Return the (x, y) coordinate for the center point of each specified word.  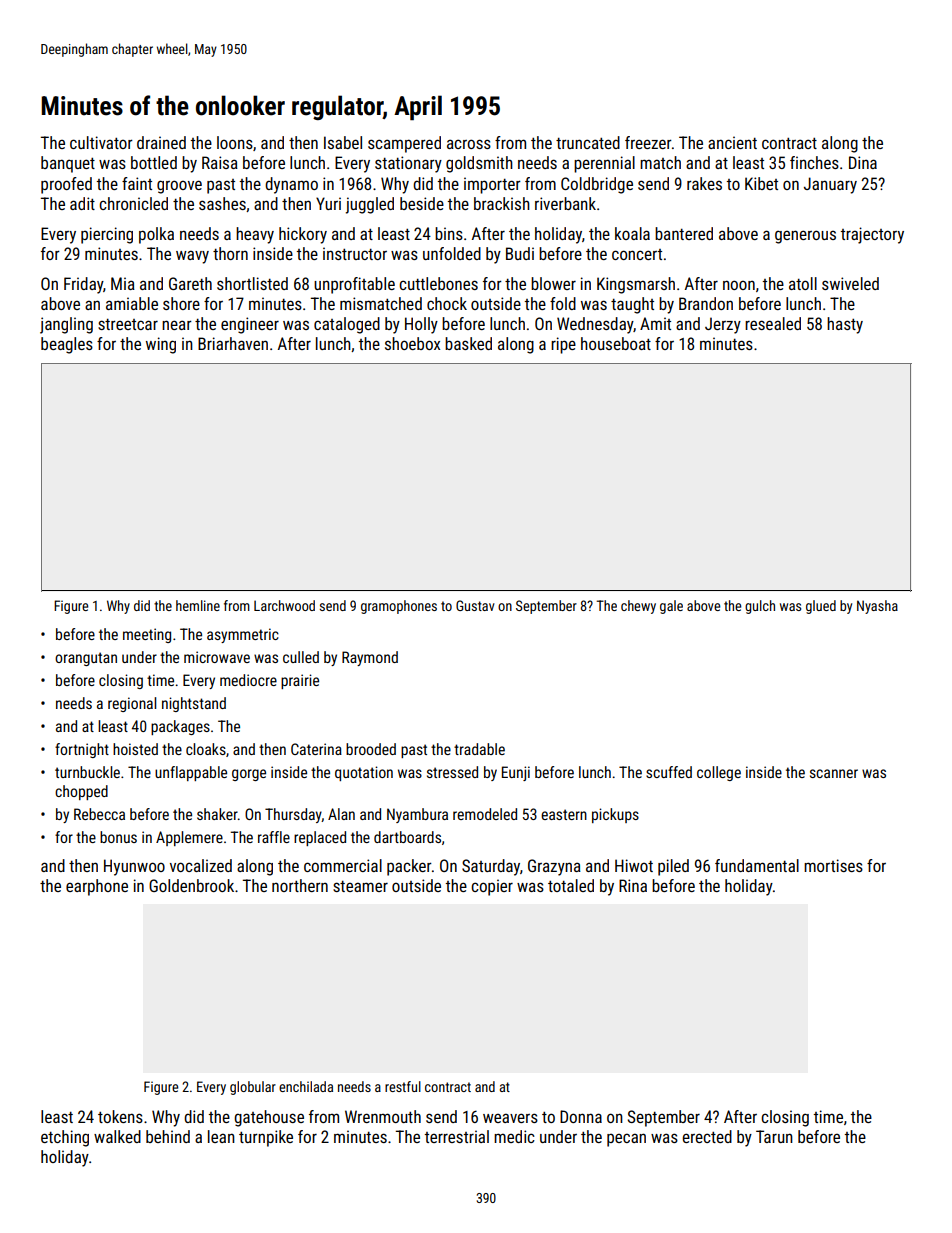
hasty (845, 325)
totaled (571, 885)
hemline (198, 605)
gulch (760, 607)
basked (468, 343)
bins (449, 233)
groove (179, 187)
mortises (833, 865)
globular (253, 1088)
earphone (97, 887)
